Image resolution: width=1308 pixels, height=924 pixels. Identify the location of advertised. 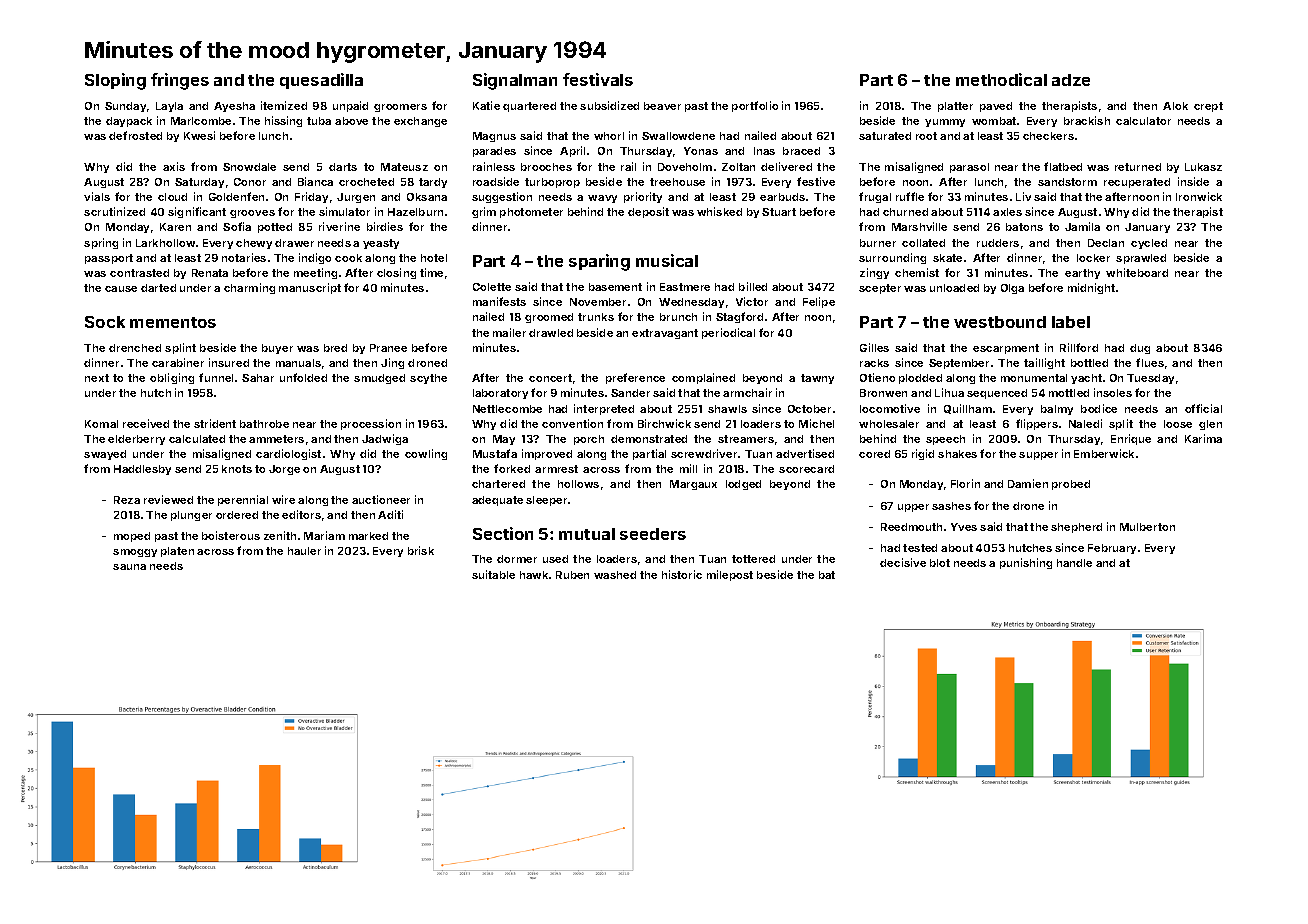
(805, 453).
